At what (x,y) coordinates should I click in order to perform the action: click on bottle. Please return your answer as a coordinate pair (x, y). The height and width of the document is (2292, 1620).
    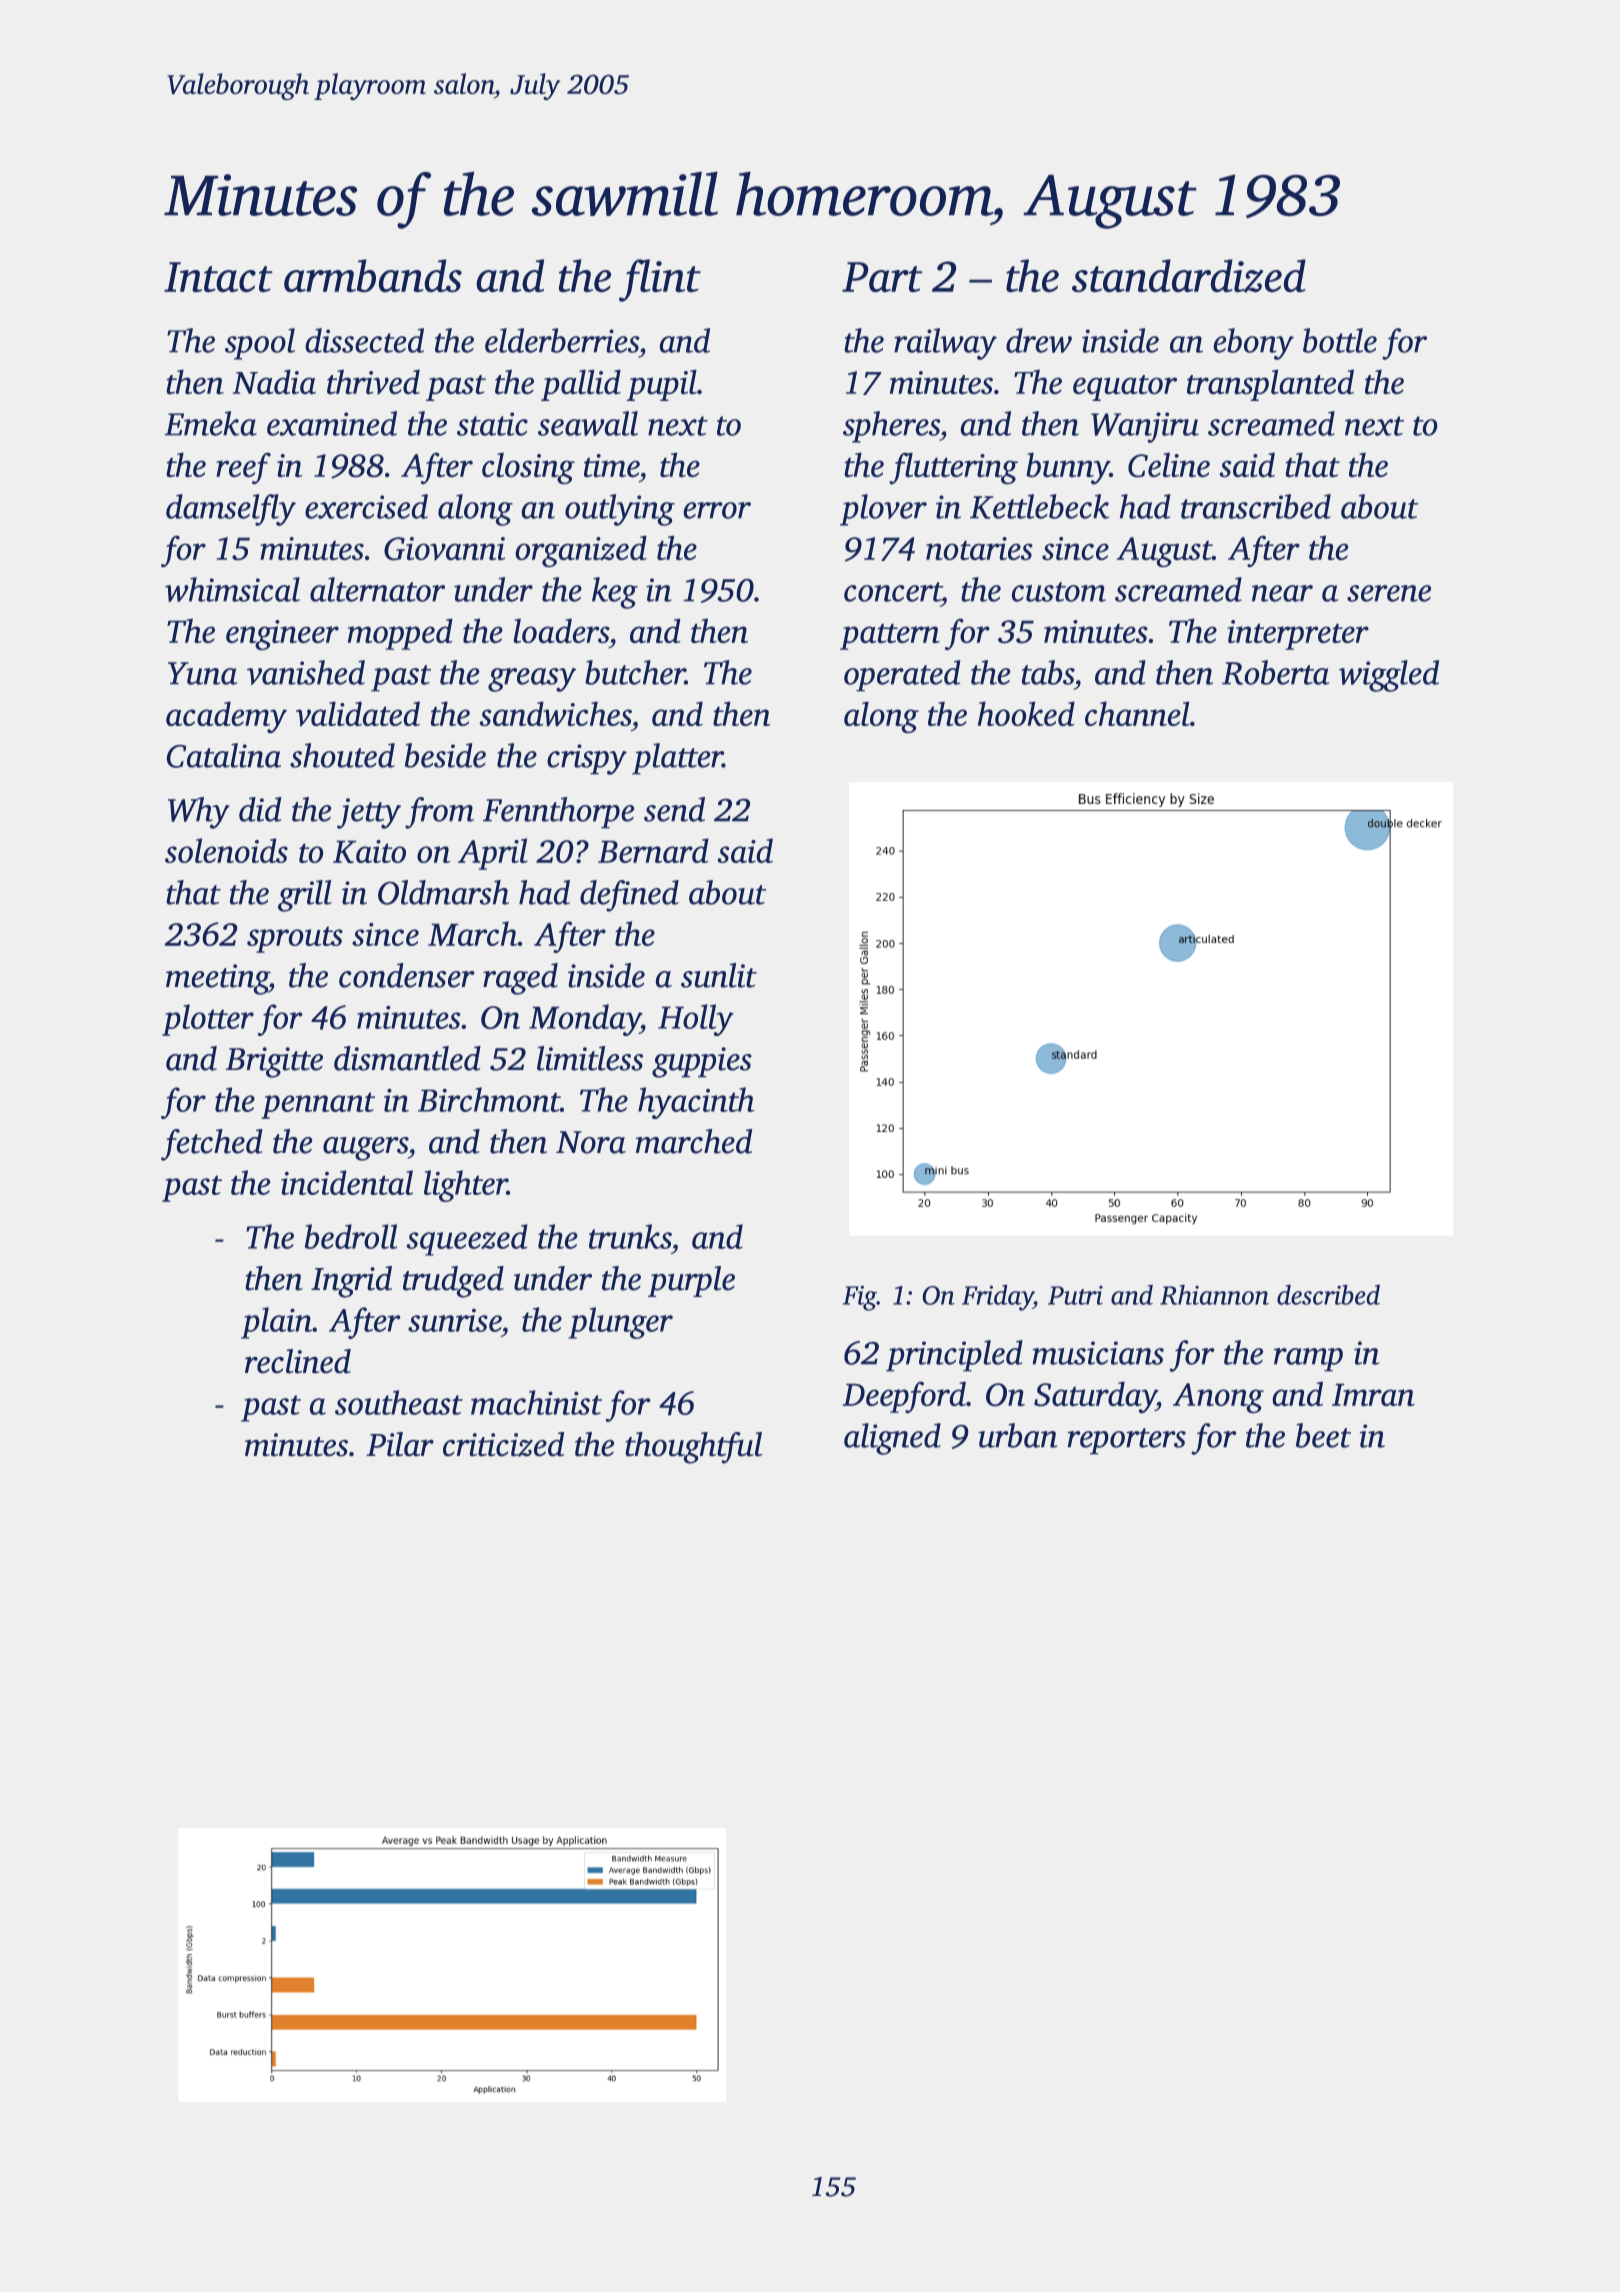
    Looking at the image, I should click on (1340, 340).
